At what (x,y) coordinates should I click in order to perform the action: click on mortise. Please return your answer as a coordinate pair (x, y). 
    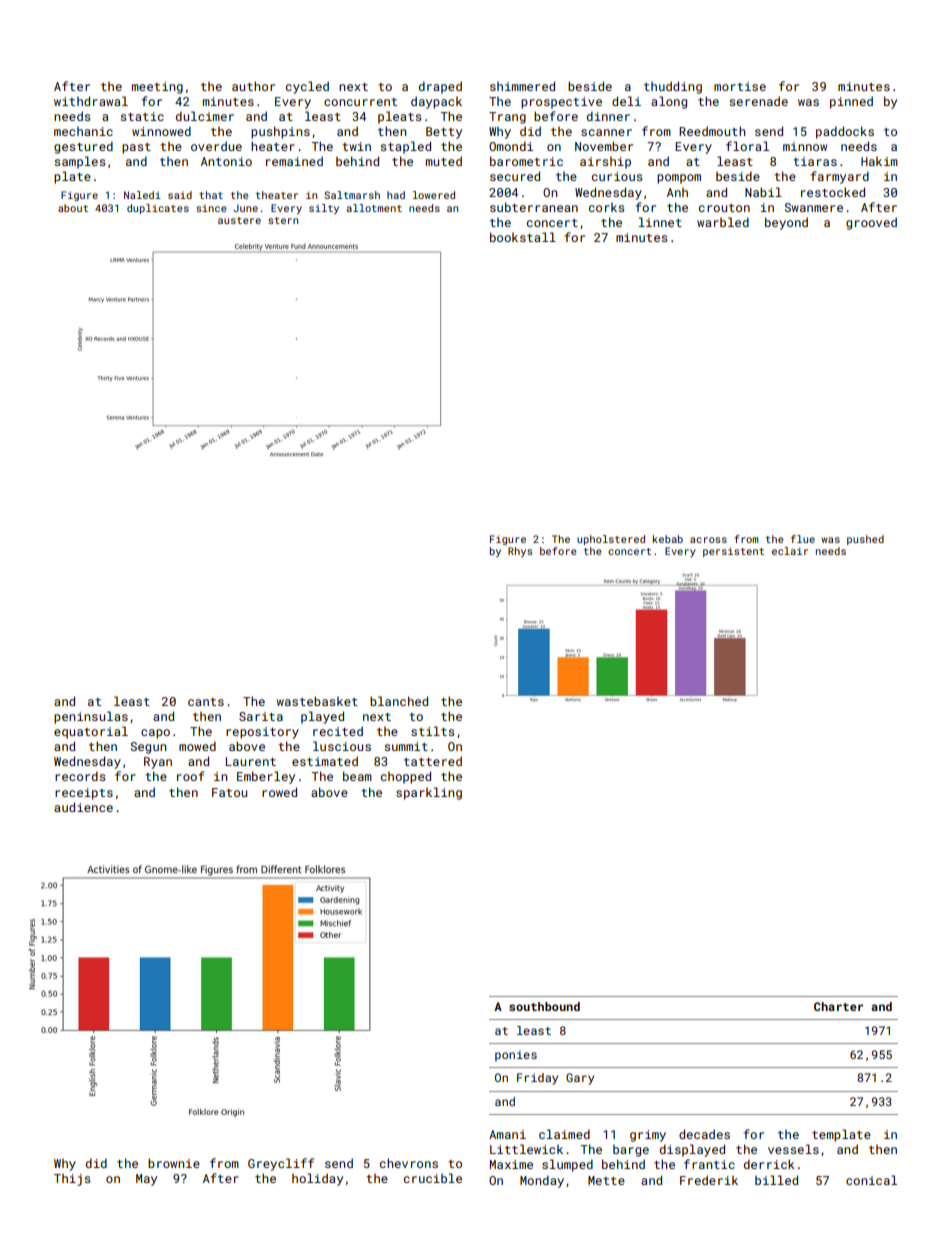
    Looking at the image, I should click on (740, 86).
